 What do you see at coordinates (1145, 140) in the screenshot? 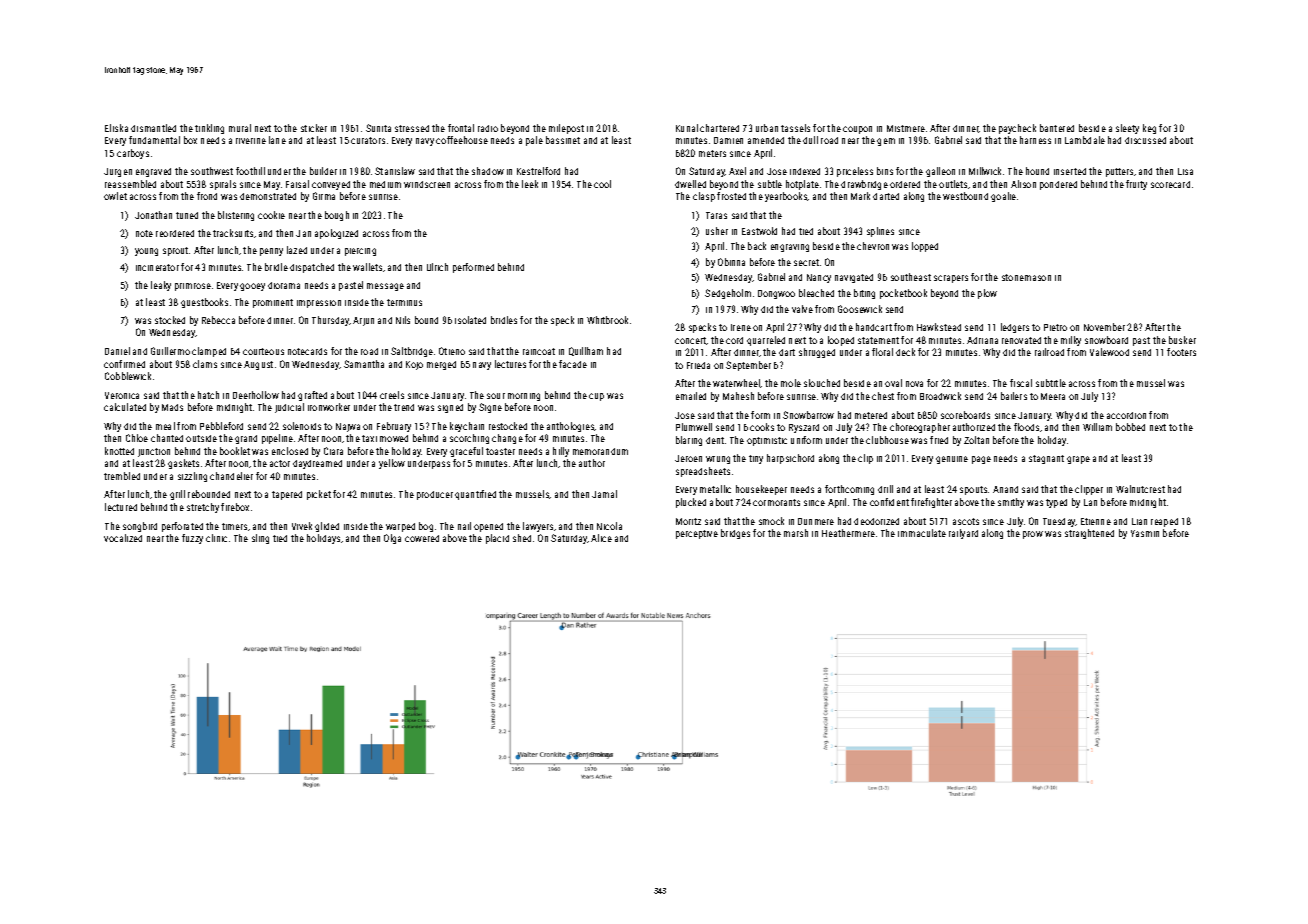
I see `discussed` at bounding box center [1145, 140].
